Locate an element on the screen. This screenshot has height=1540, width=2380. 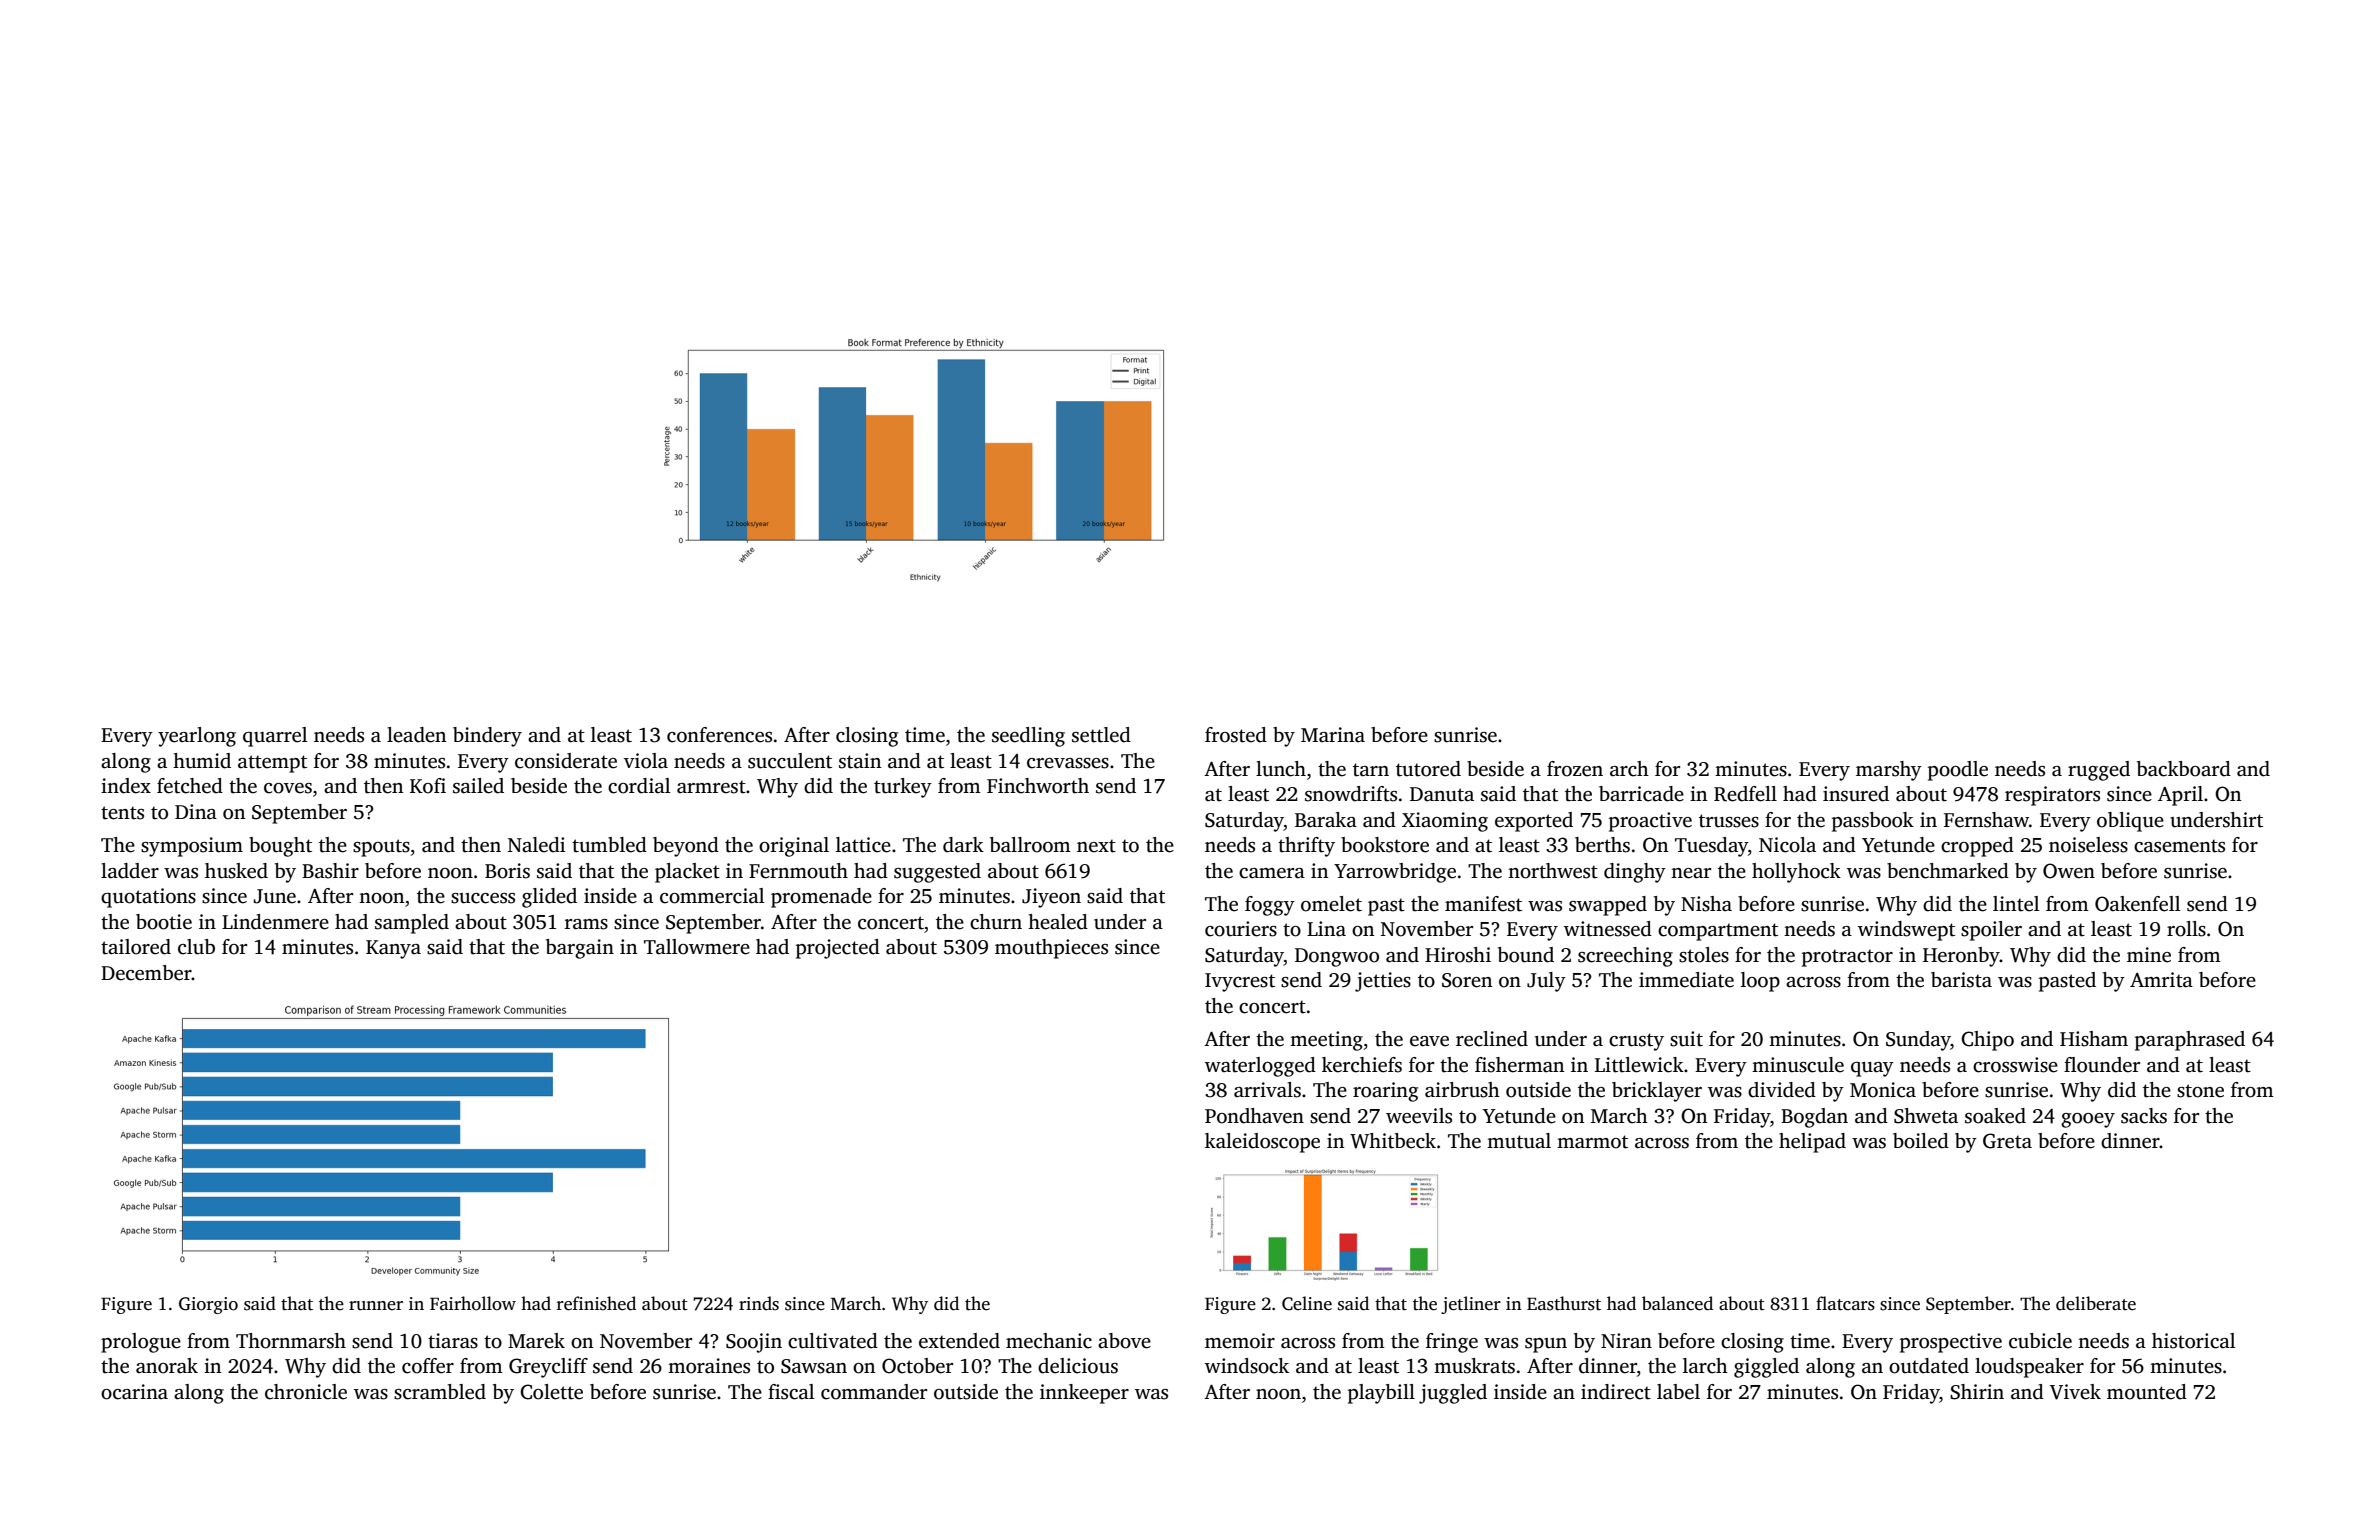
humid is located at coordinates (202, 761).
